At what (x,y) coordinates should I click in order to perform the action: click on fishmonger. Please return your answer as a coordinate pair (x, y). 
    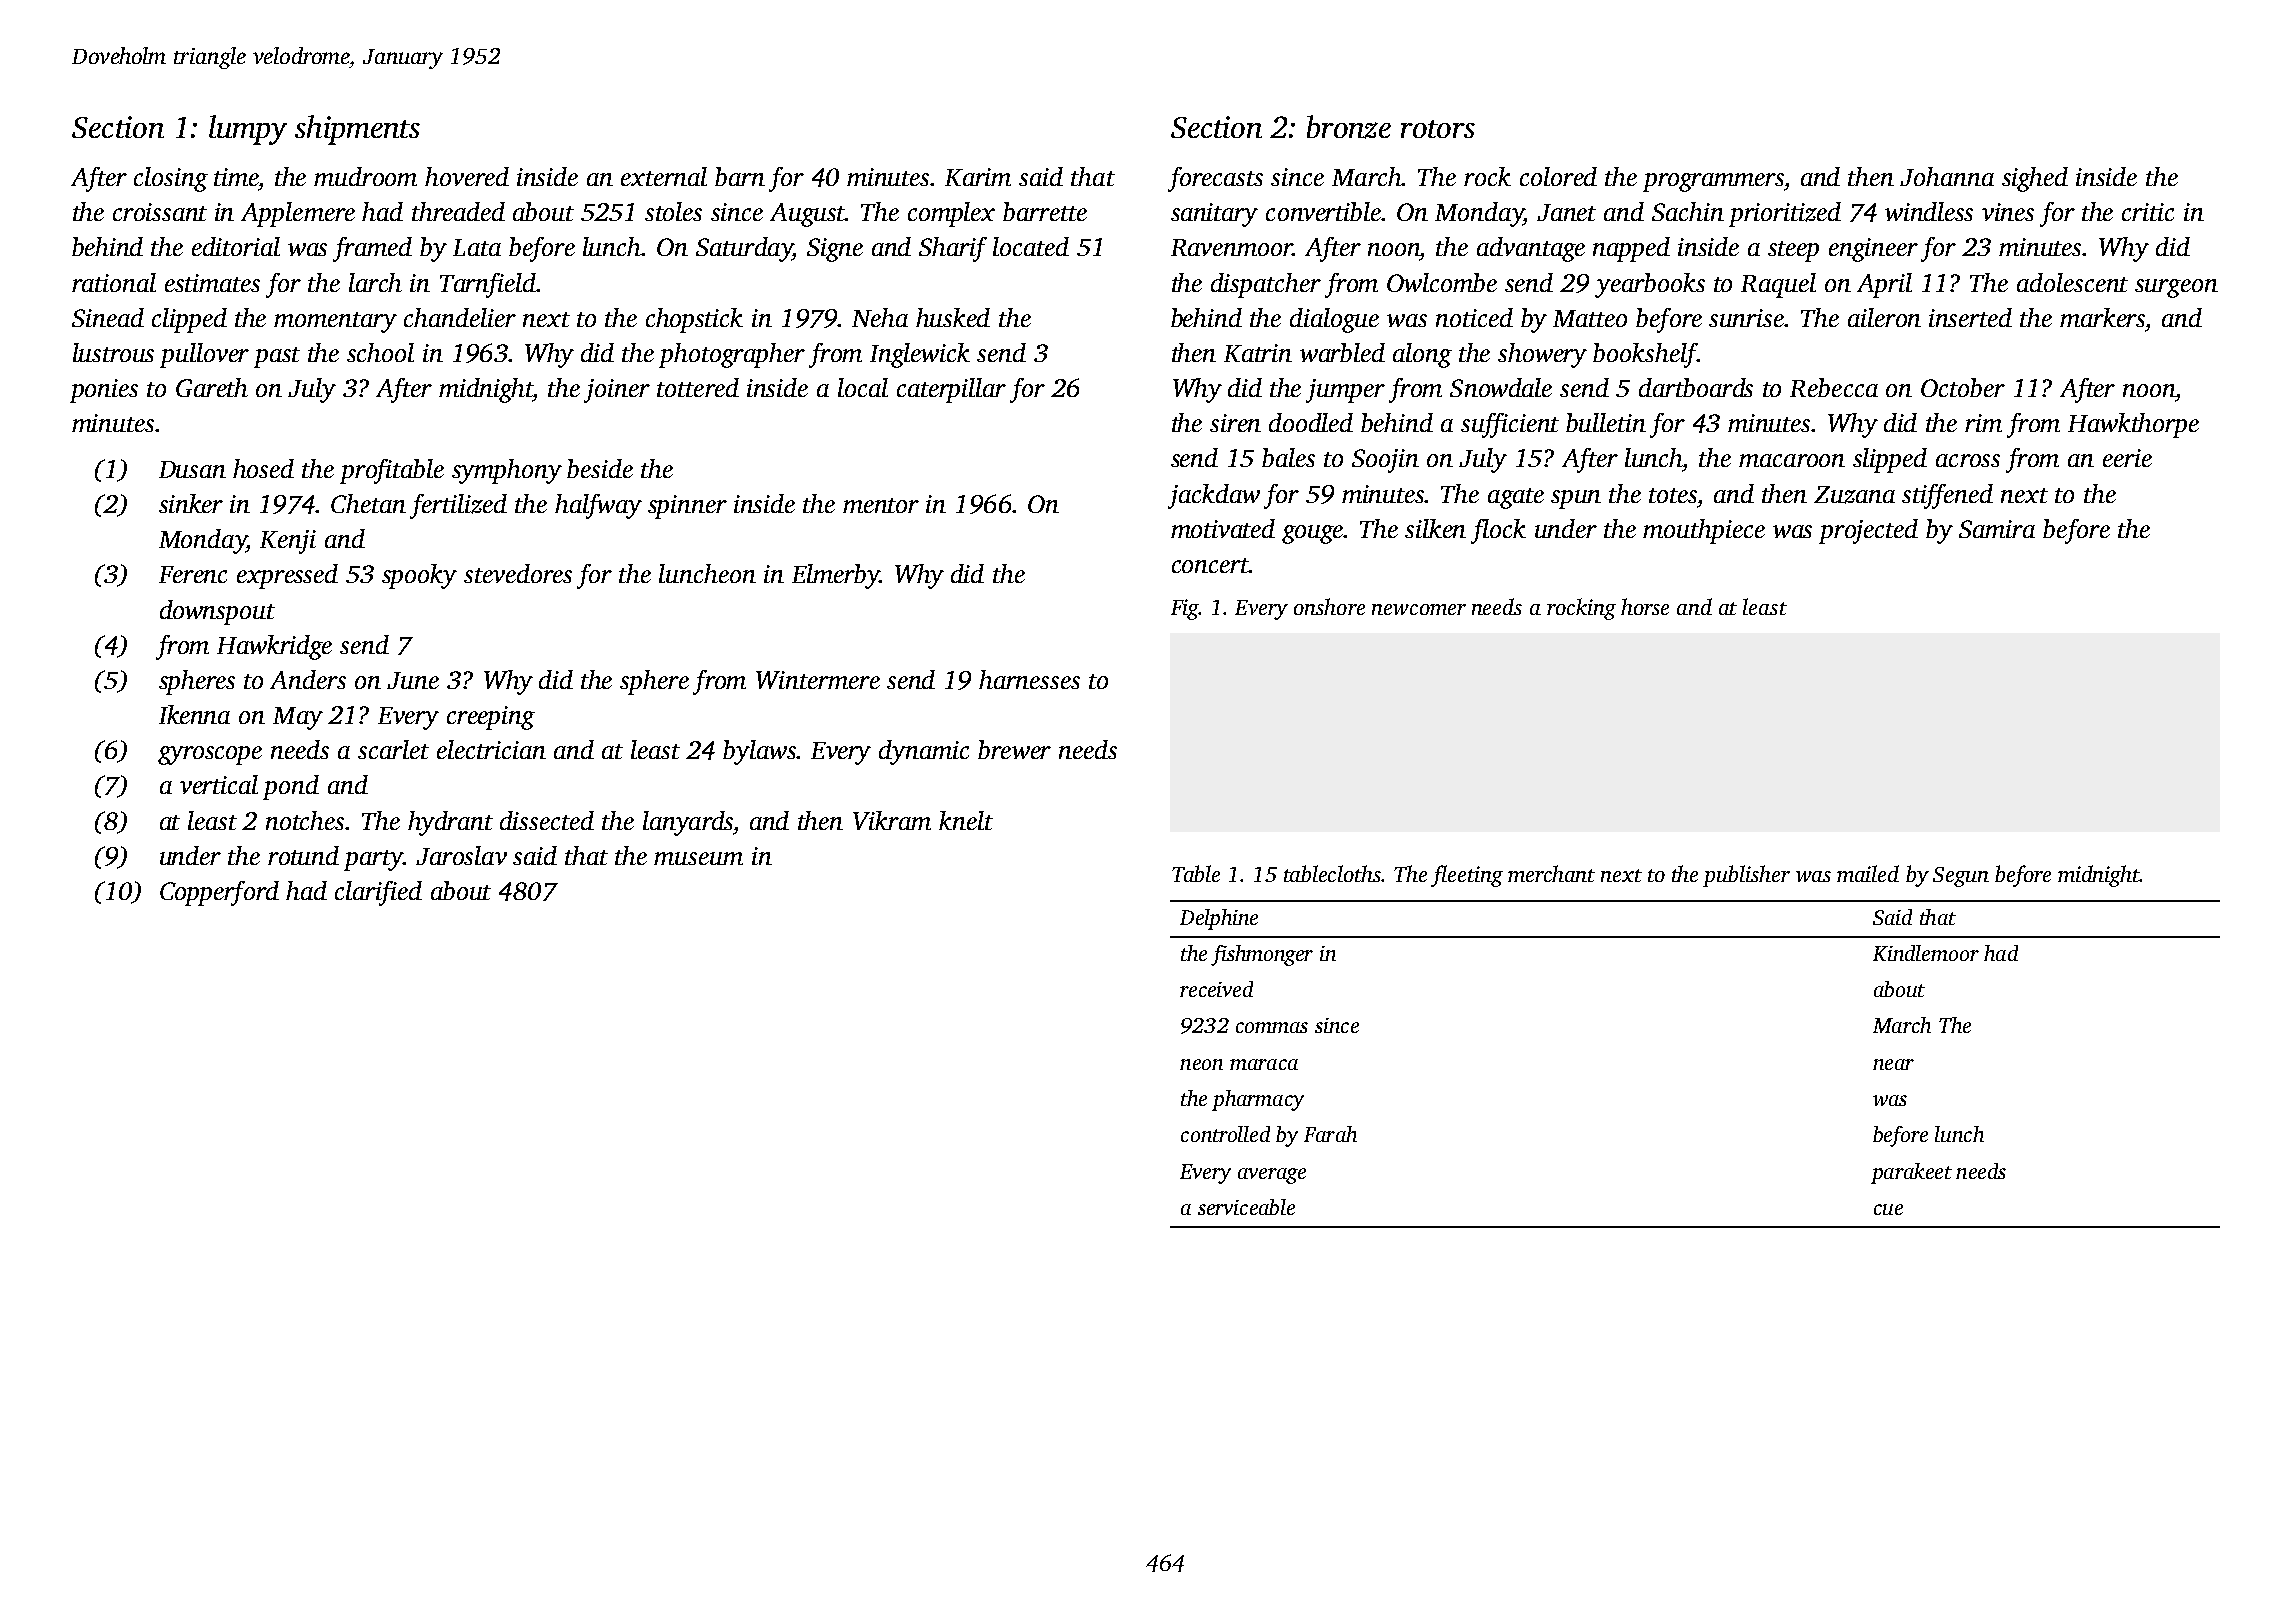
    Looking at the image, I should click on (1262, 955).
